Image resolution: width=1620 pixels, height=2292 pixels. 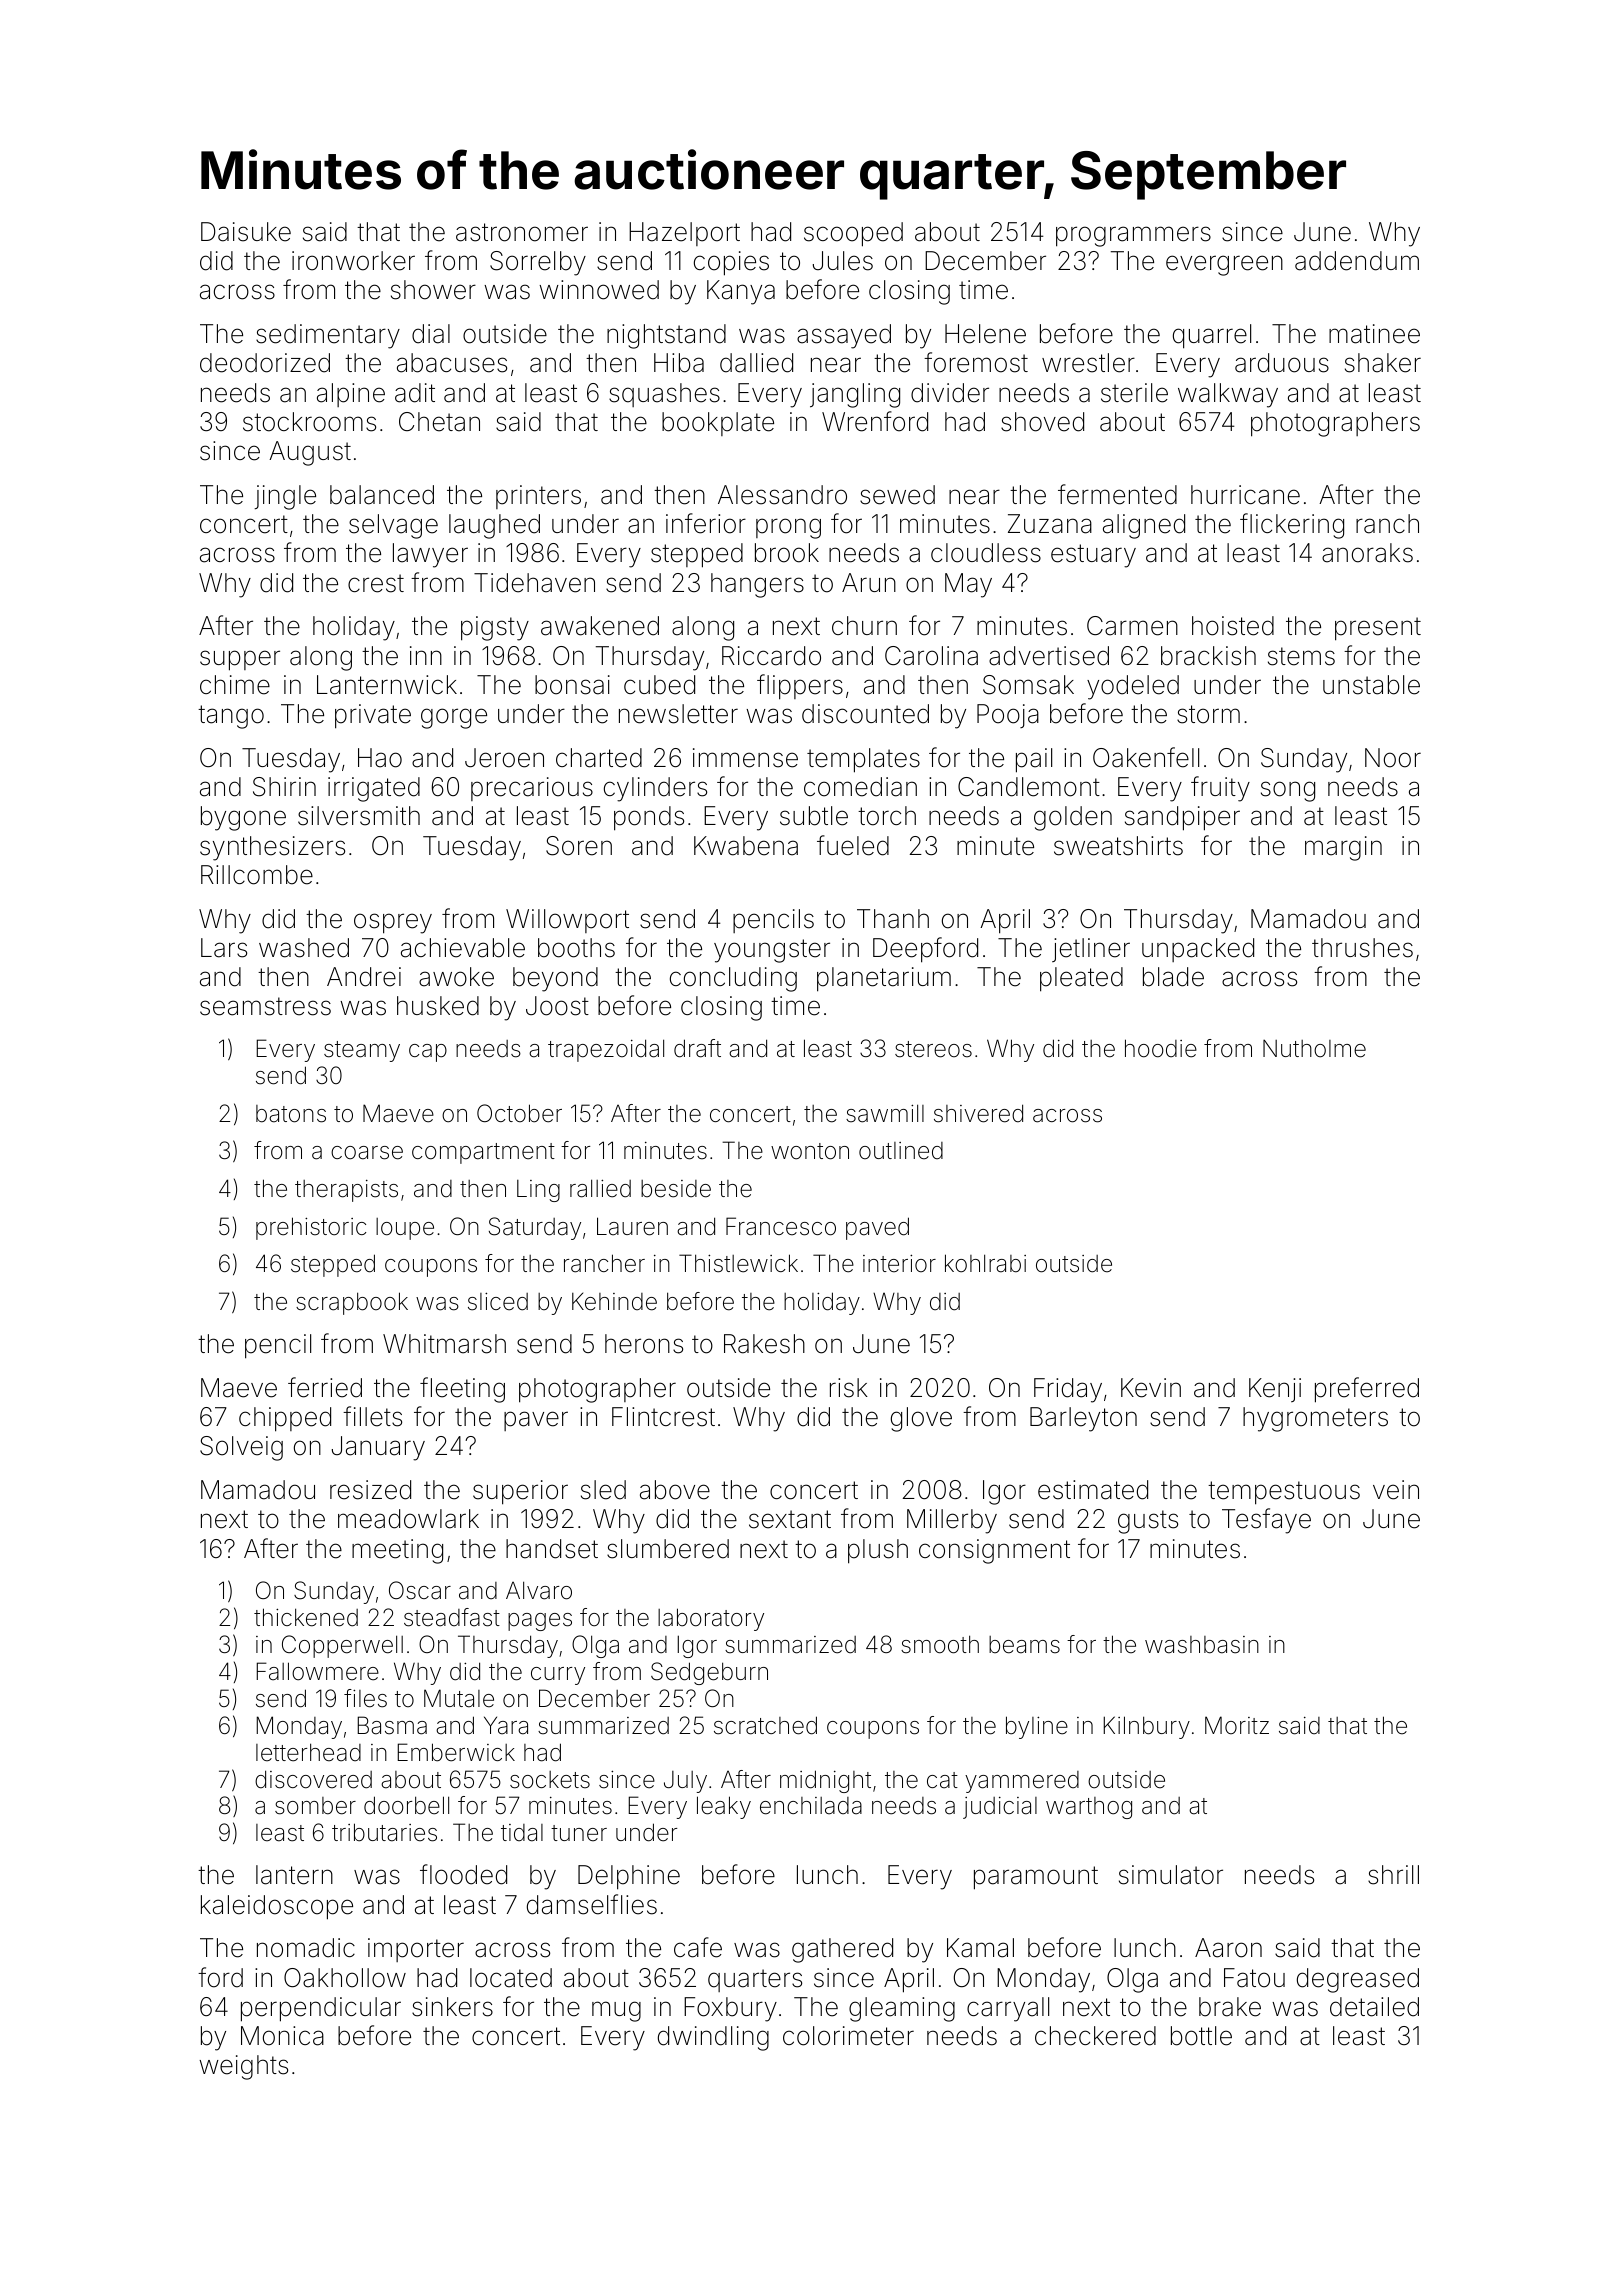 What do you see at coordinates (265, 1006) in the screenshot?
I see `seamstress` at bounding box center [265, 1006].
